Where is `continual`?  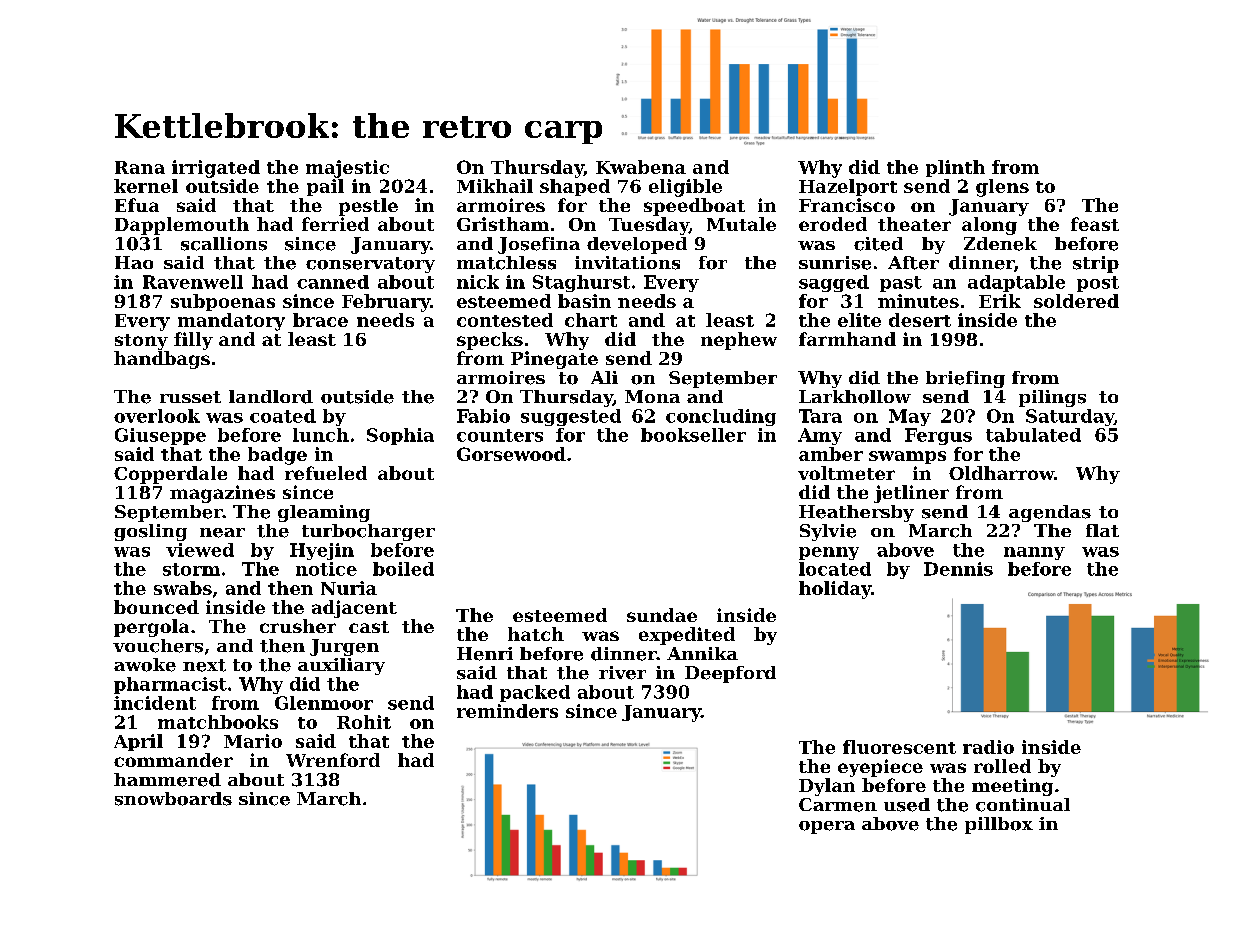
continual is located at coordinates (1023, 805).
